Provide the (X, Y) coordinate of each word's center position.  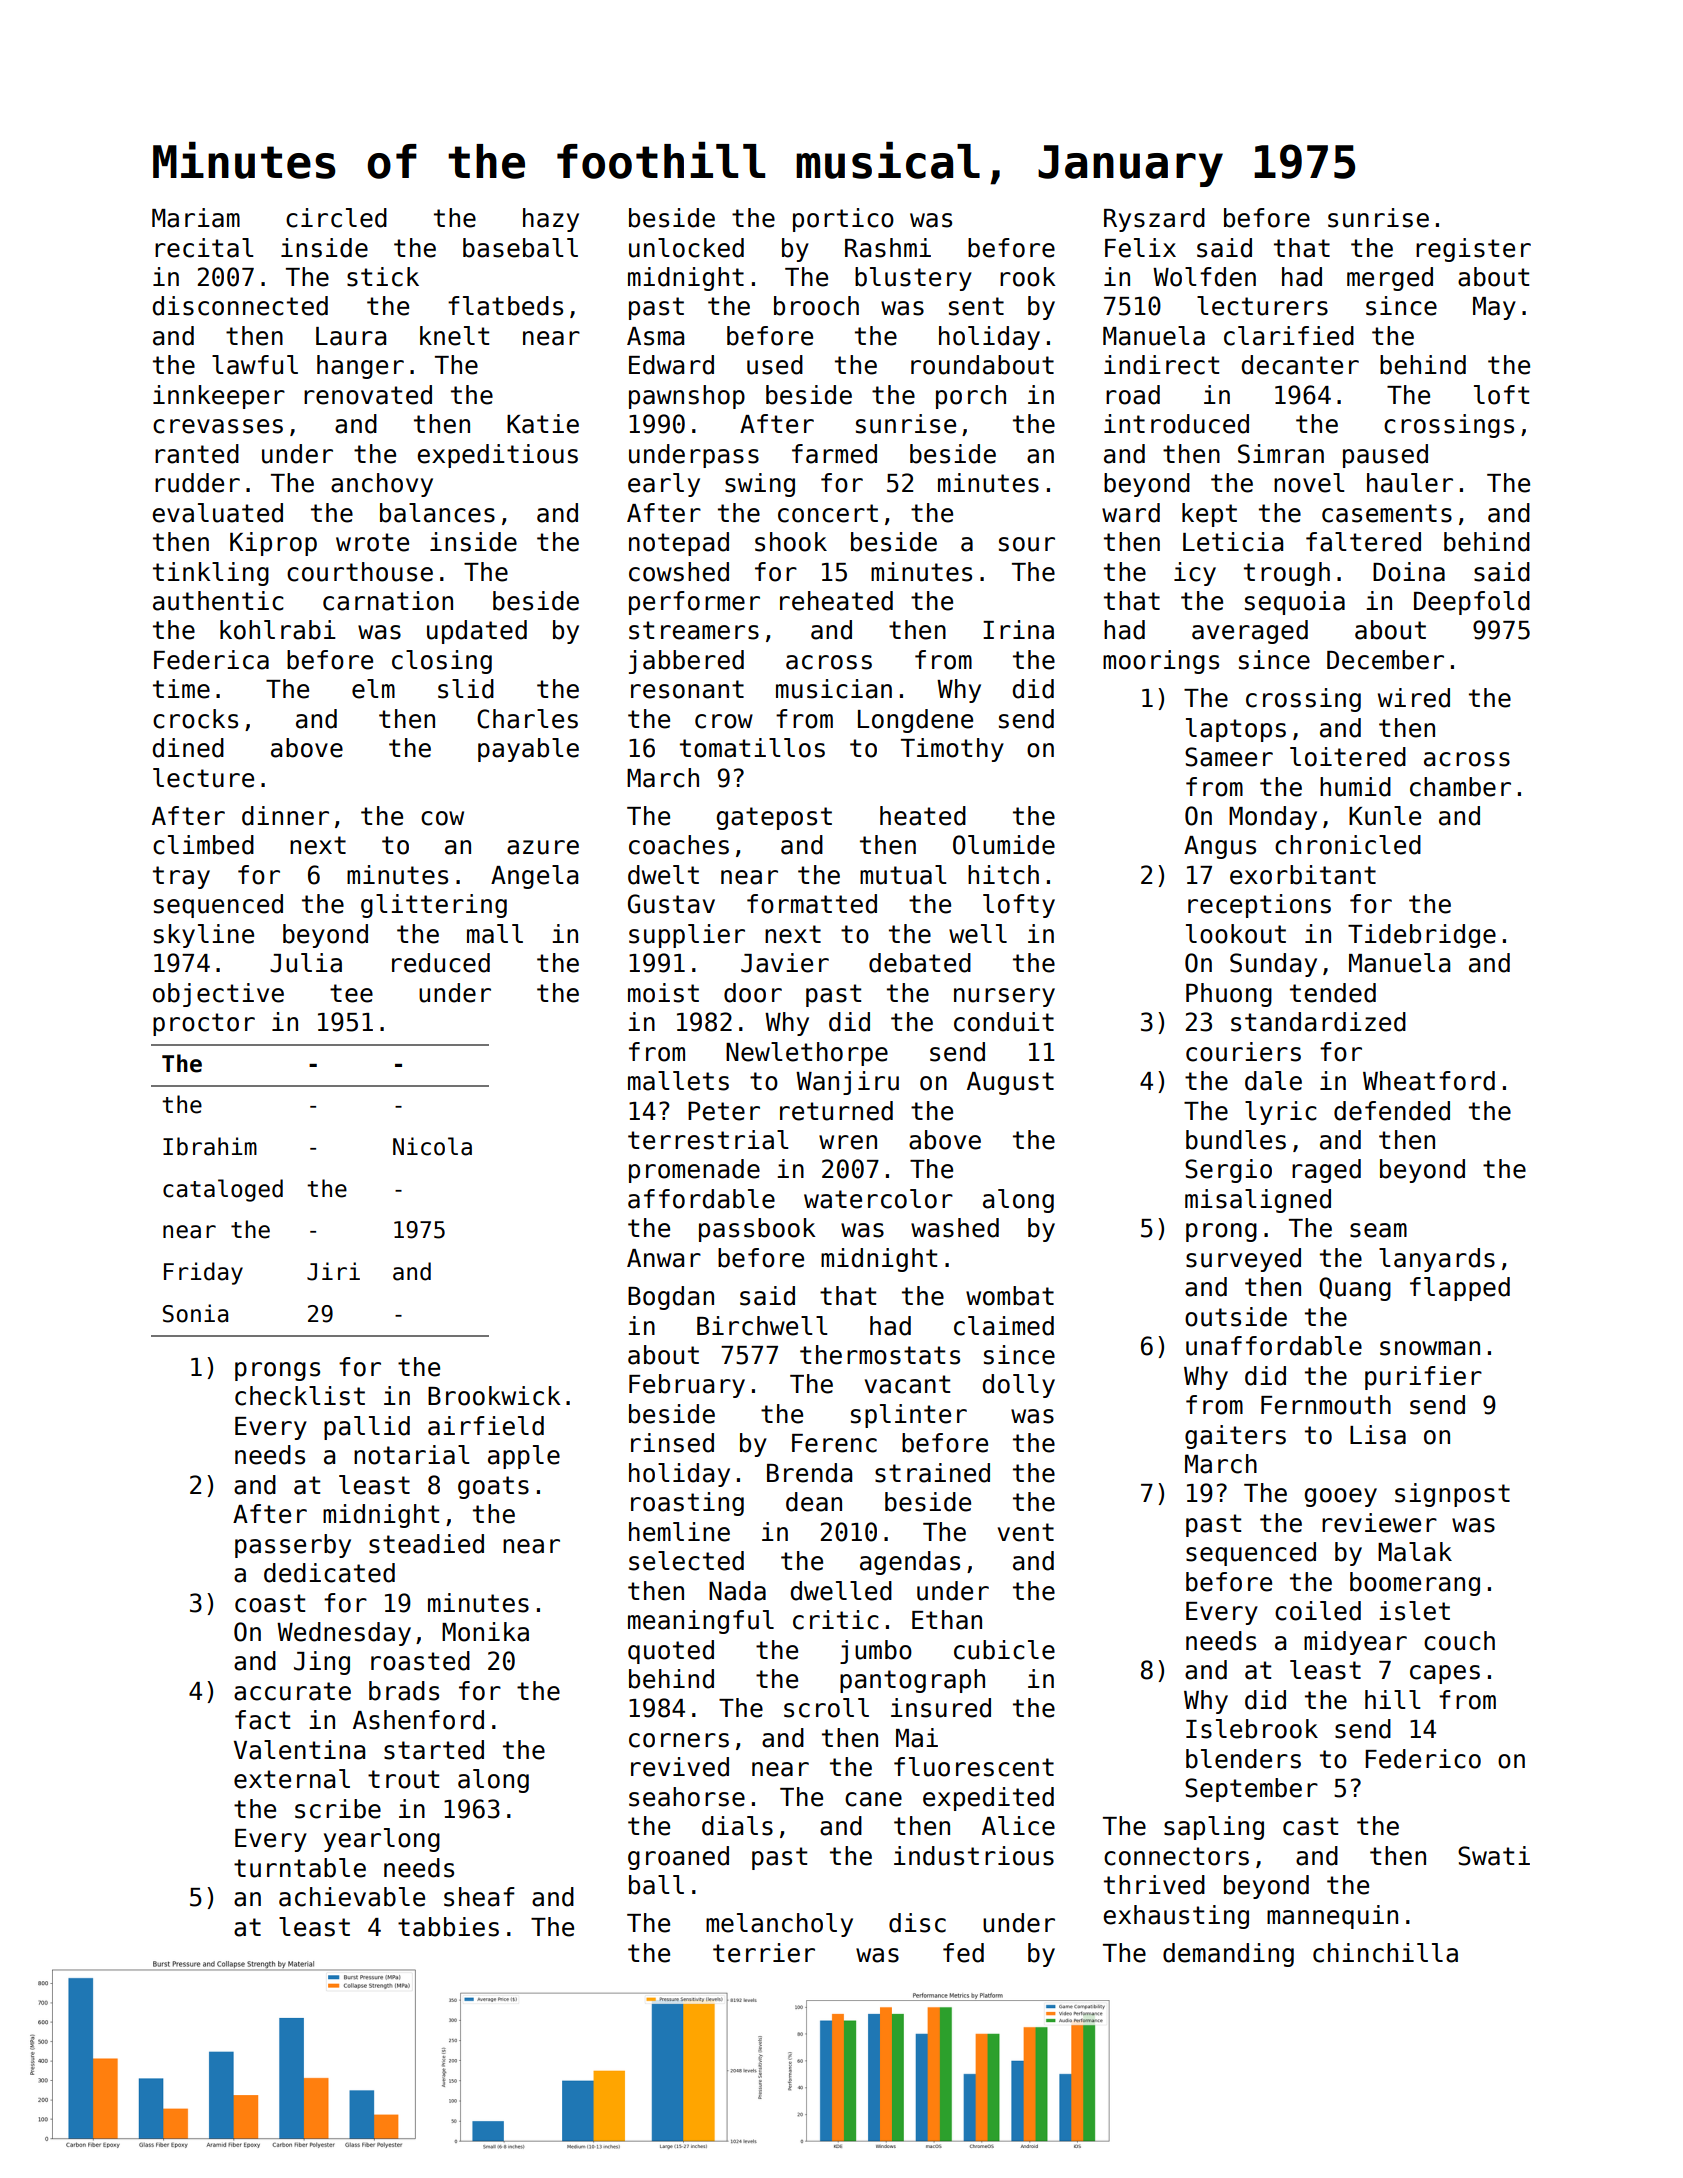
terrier (764, 1953)
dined (188, 748)
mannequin (1332, 1917)
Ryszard (1154, 220)
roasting (687, 1504)
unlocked (686, 248)
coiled (1318, 1611)
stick (383, 277)
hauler (1410, 483)
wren (848, 1142)
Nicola (432, 1146)
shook (791, 542)
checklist (300, 1396)
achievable (352, 1897)
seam (1378, 1230)
